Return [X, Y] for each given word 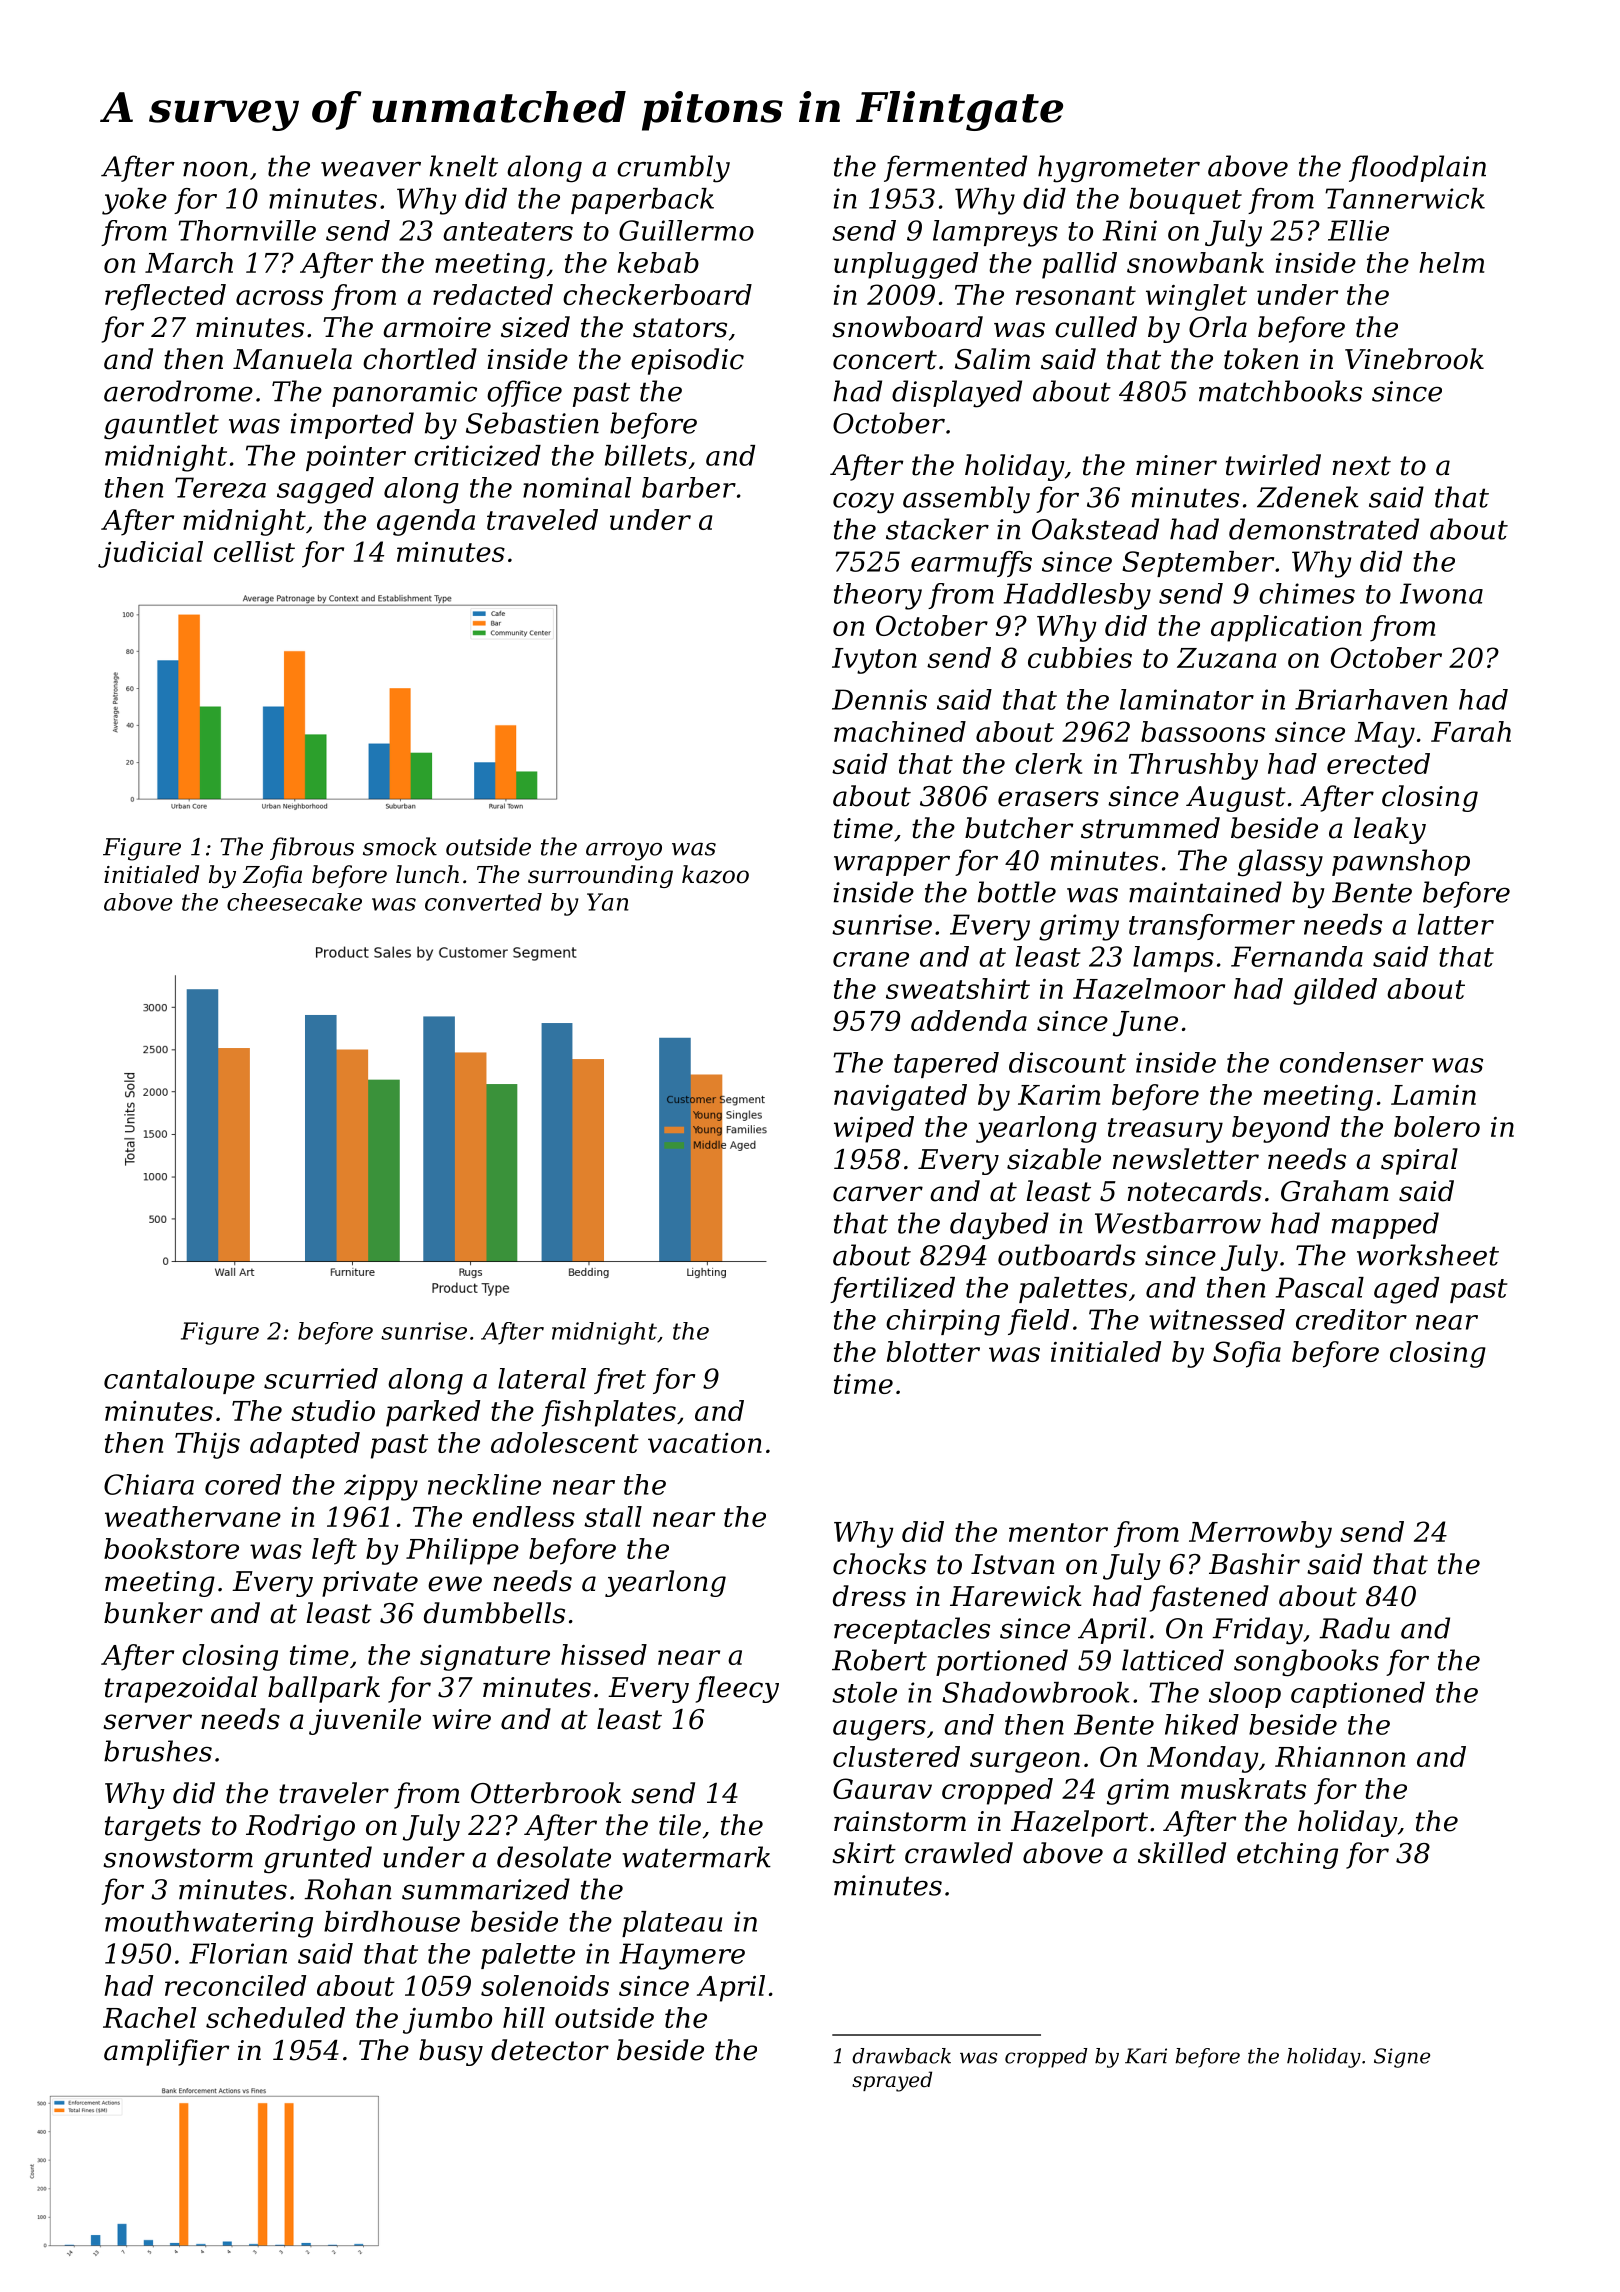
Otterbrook [546, 1793]
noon [215, 169]
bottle [1017, 892]
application [1286, 628]
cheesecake [294, 902]
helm [1451, 262]
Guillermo [686, 230]
